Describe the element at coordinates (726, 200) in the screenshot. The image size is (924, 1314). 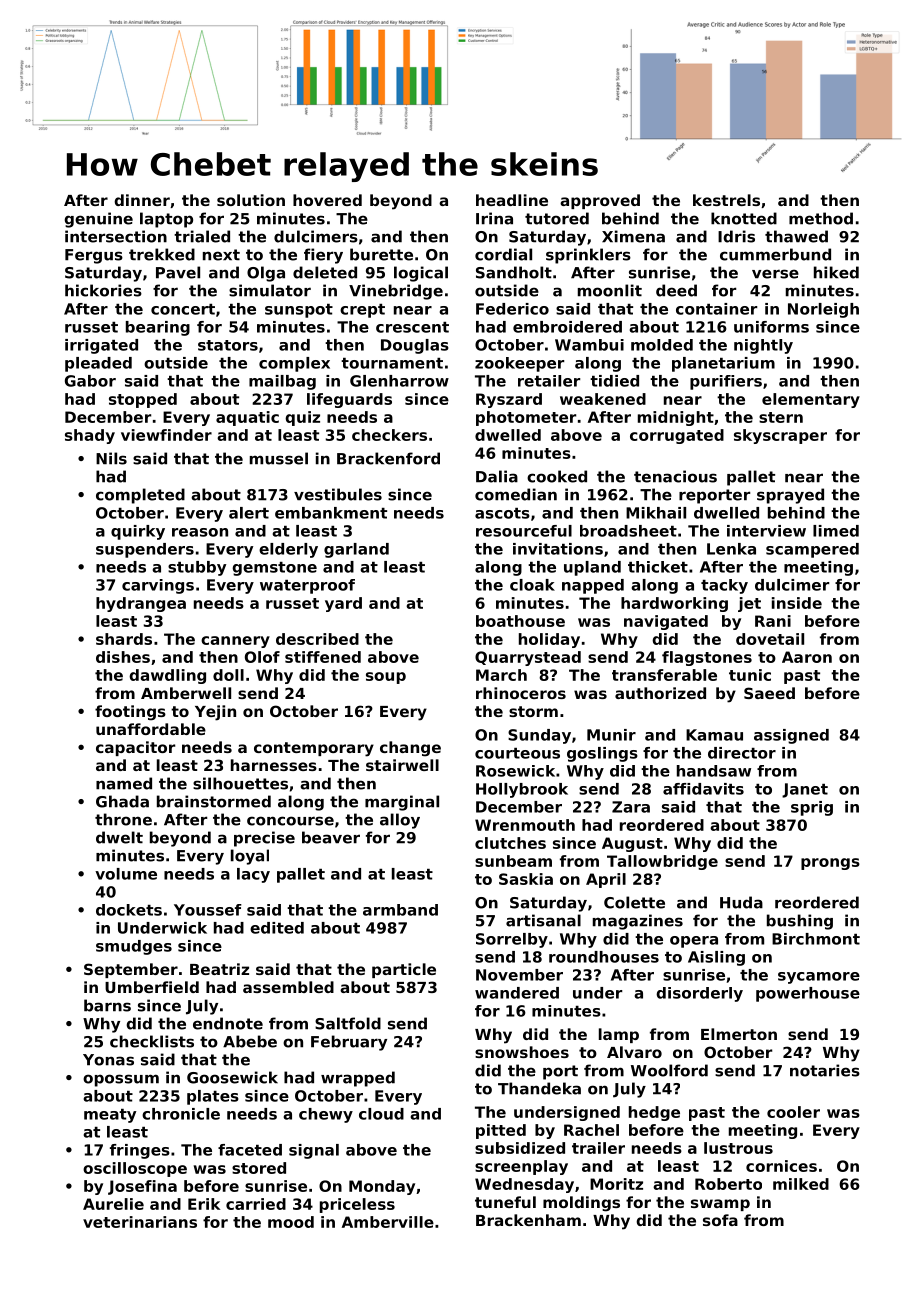
I see `kestrels` at that location.
